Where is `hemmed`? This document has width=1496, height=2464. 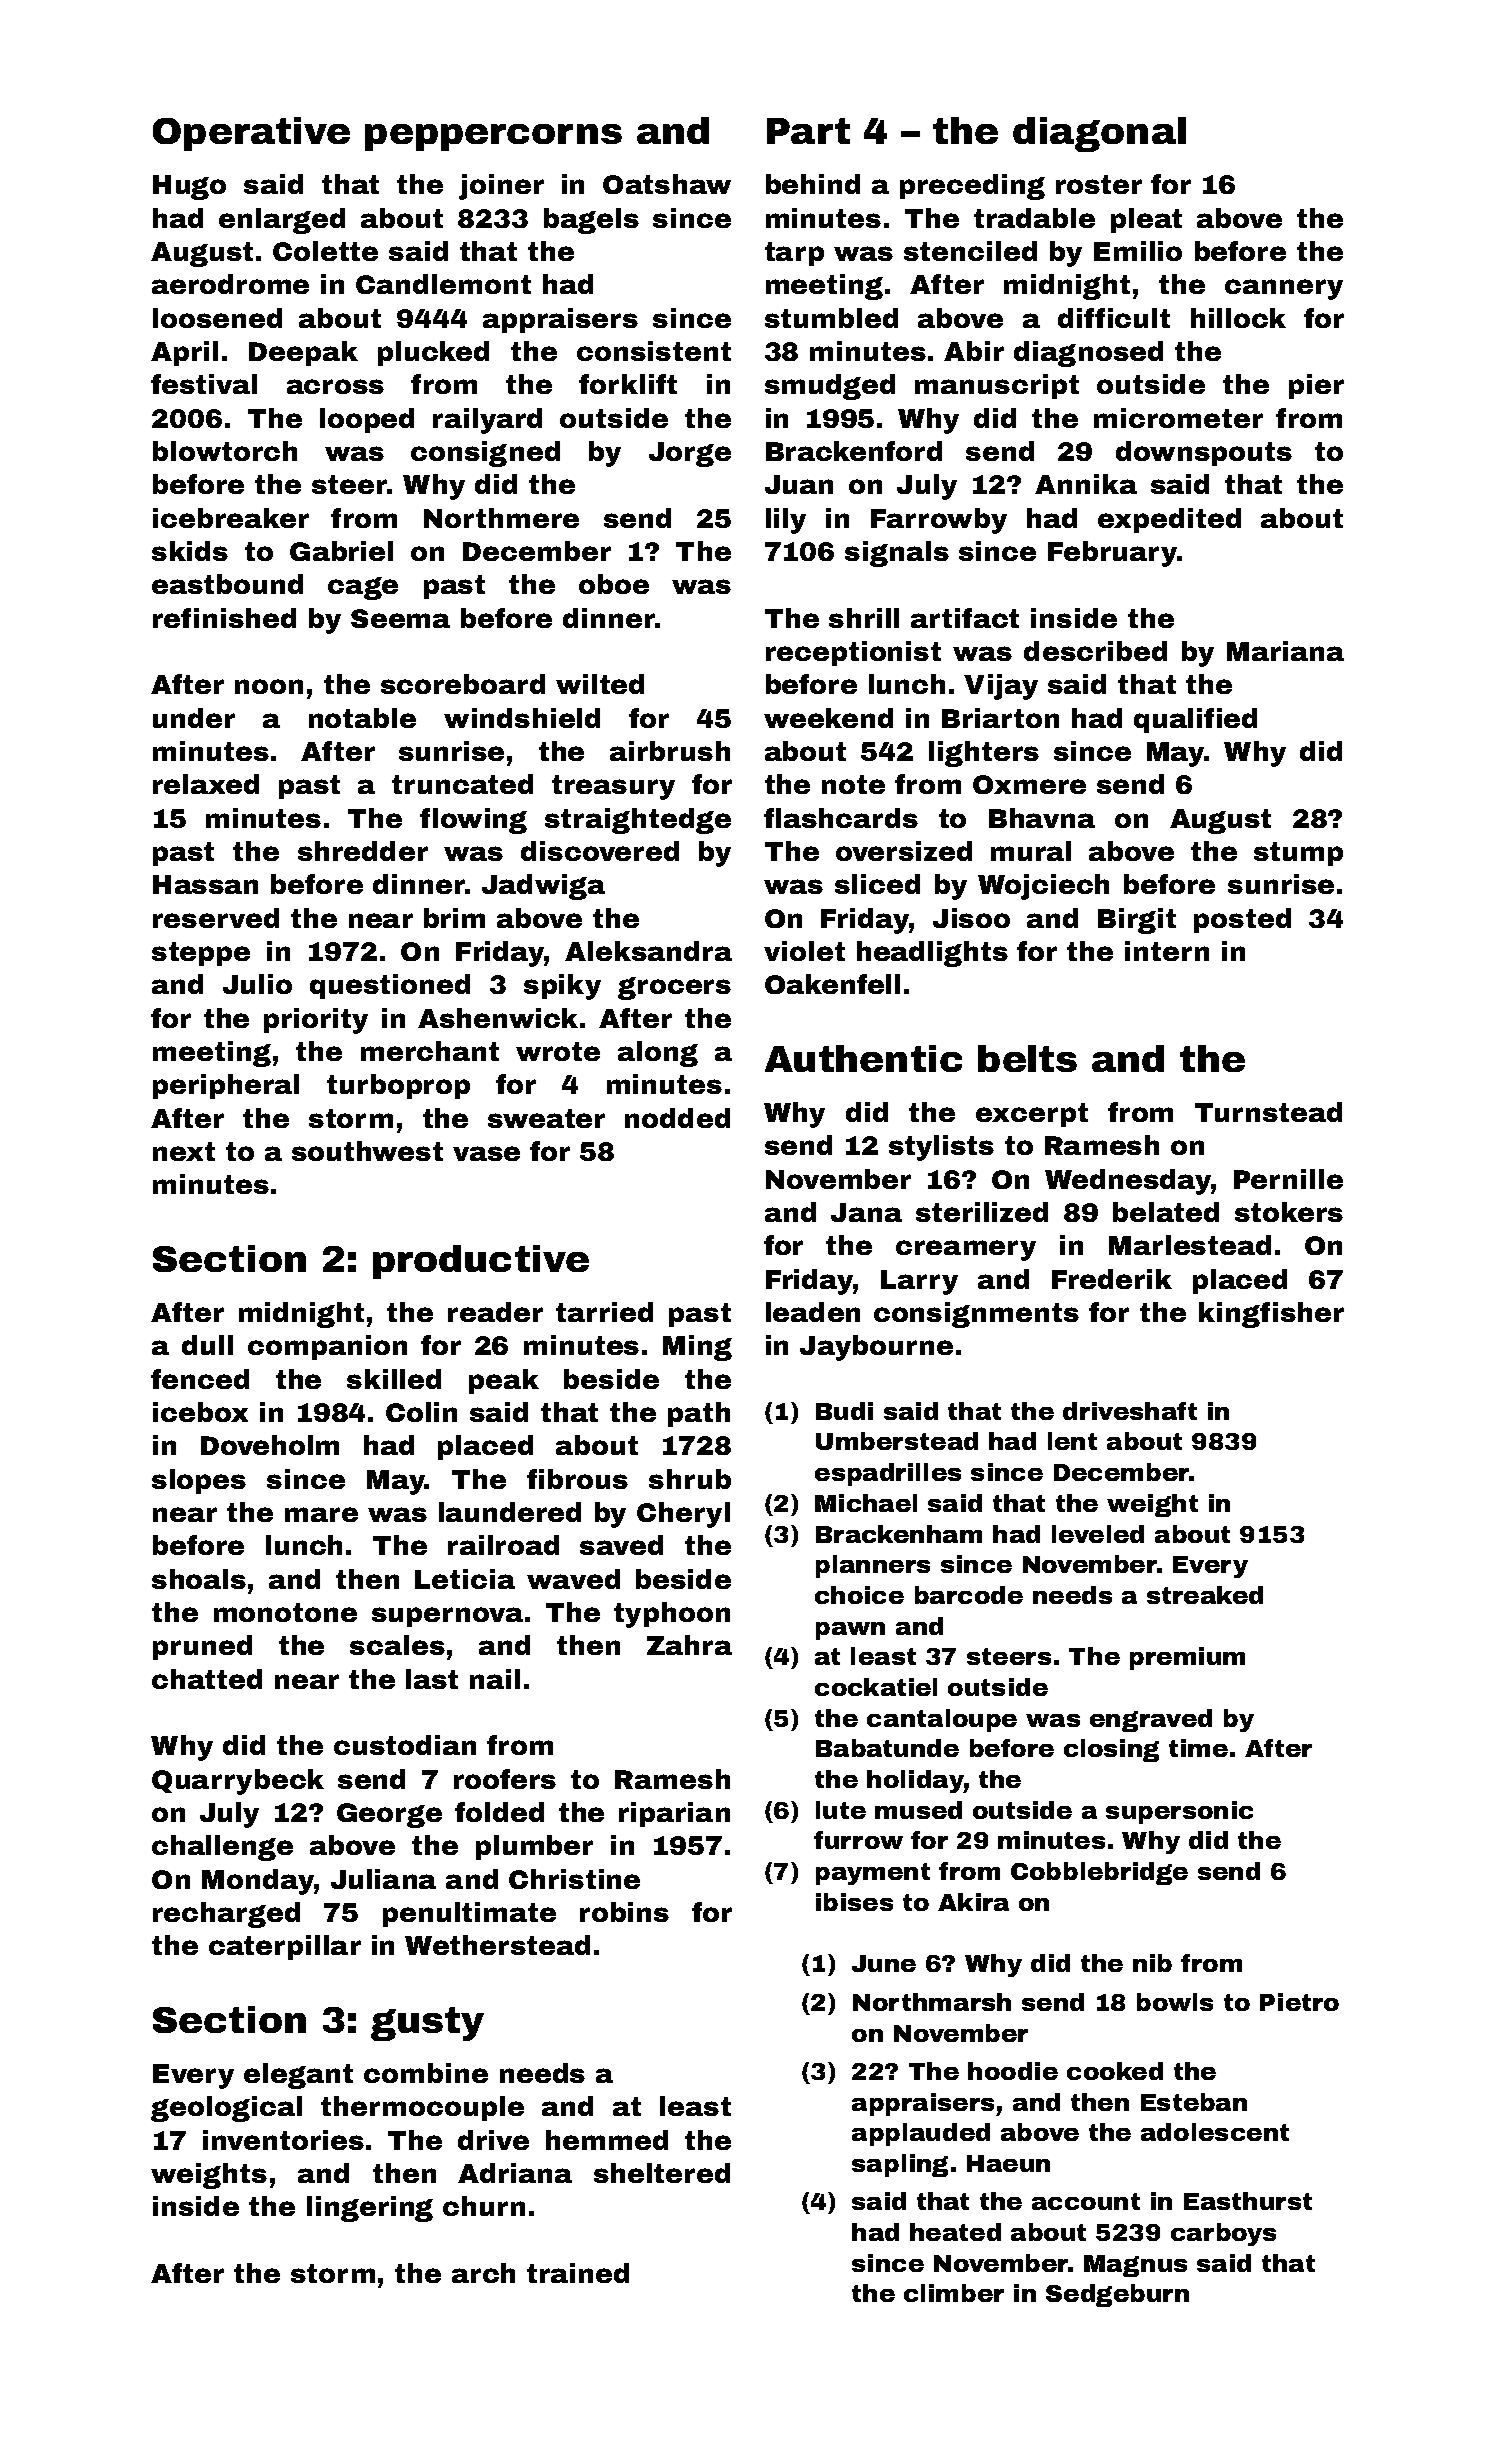 hemmed is located at coordinates (607, 2140).
